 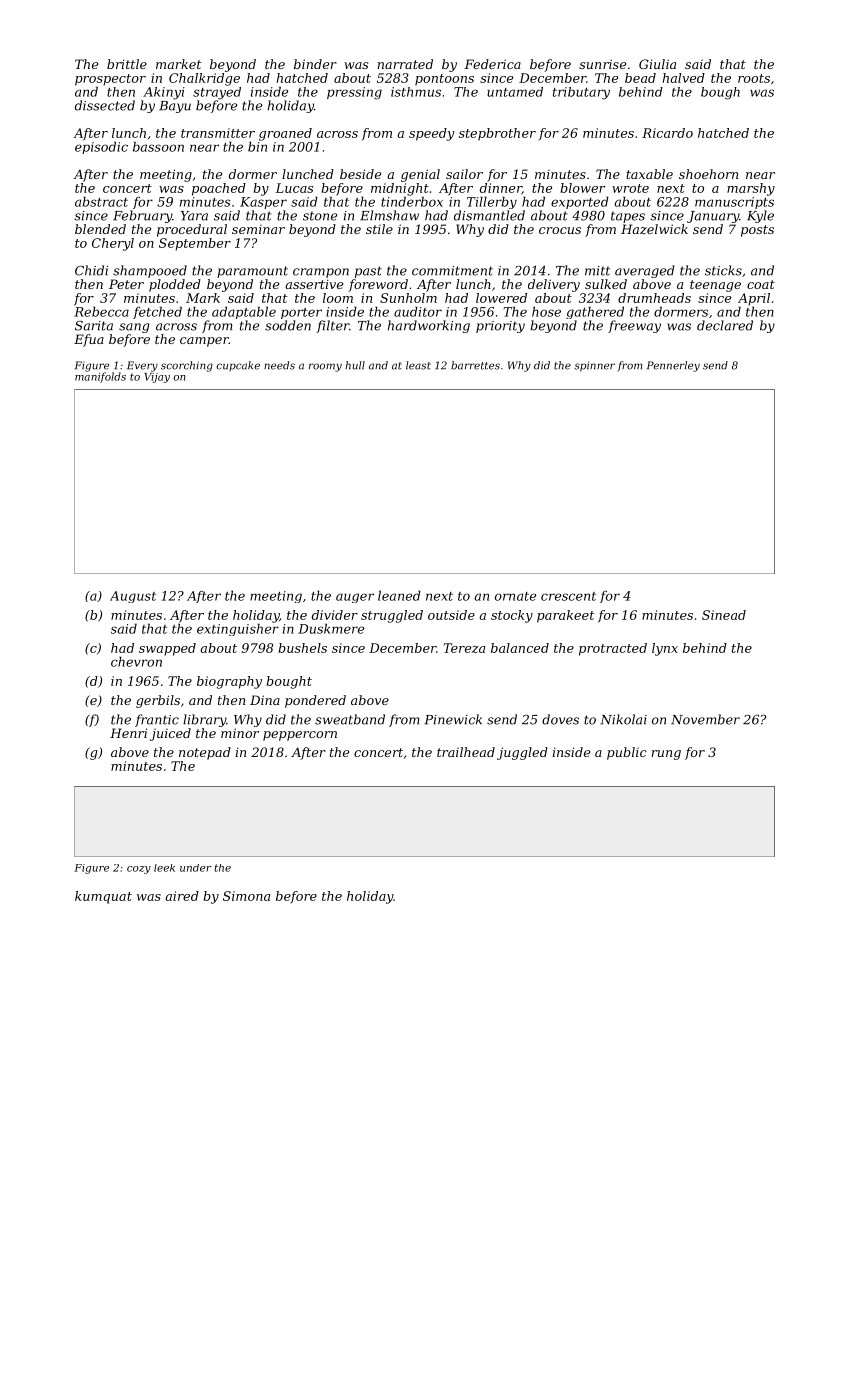 I want to click on peppercorn, so click(x=300, y=736).
